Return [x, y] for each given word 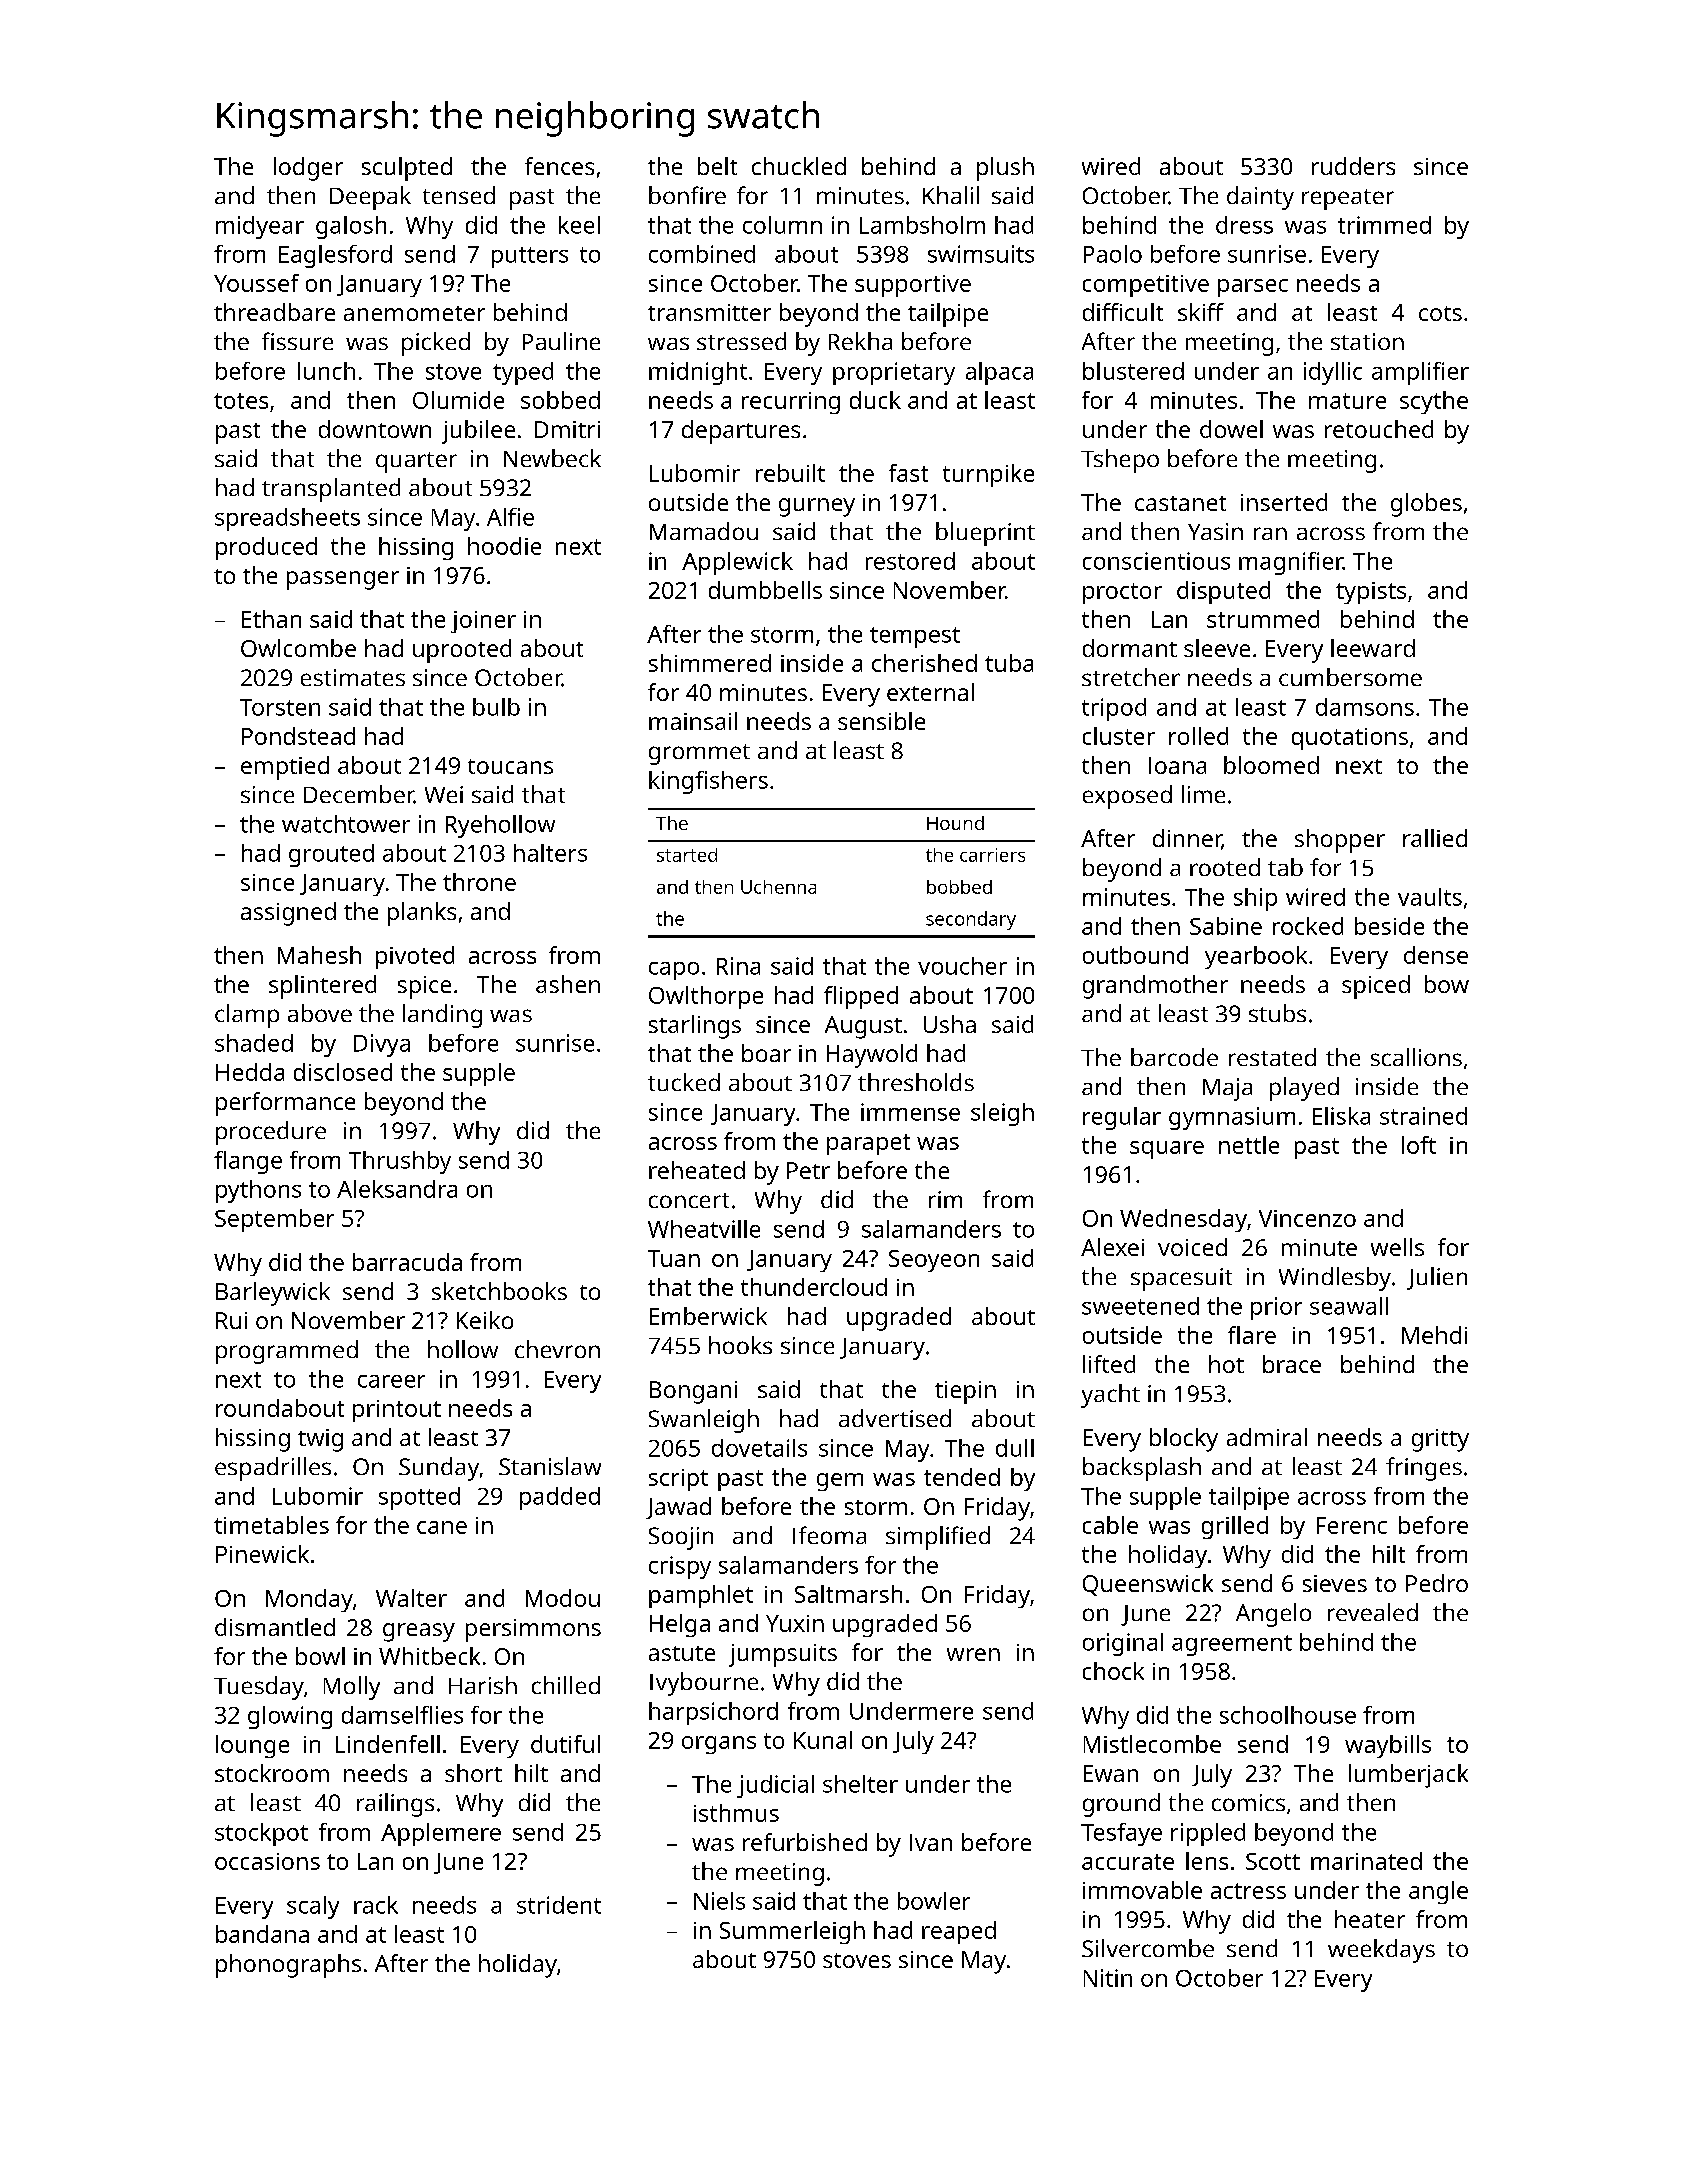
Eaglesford [335, 256]
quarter [416, 462]
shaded [254, 1043]
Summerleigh [792, 1932]
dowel [1231, 429]
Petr [808, 1170]
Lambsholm [922, 225]
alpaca [999, 373]
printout [397, 1411]
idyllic [1333, 373]
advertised [895, 1418]
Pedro [1437, 1583]
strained [1423, 1116]
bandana [262, 1934]
